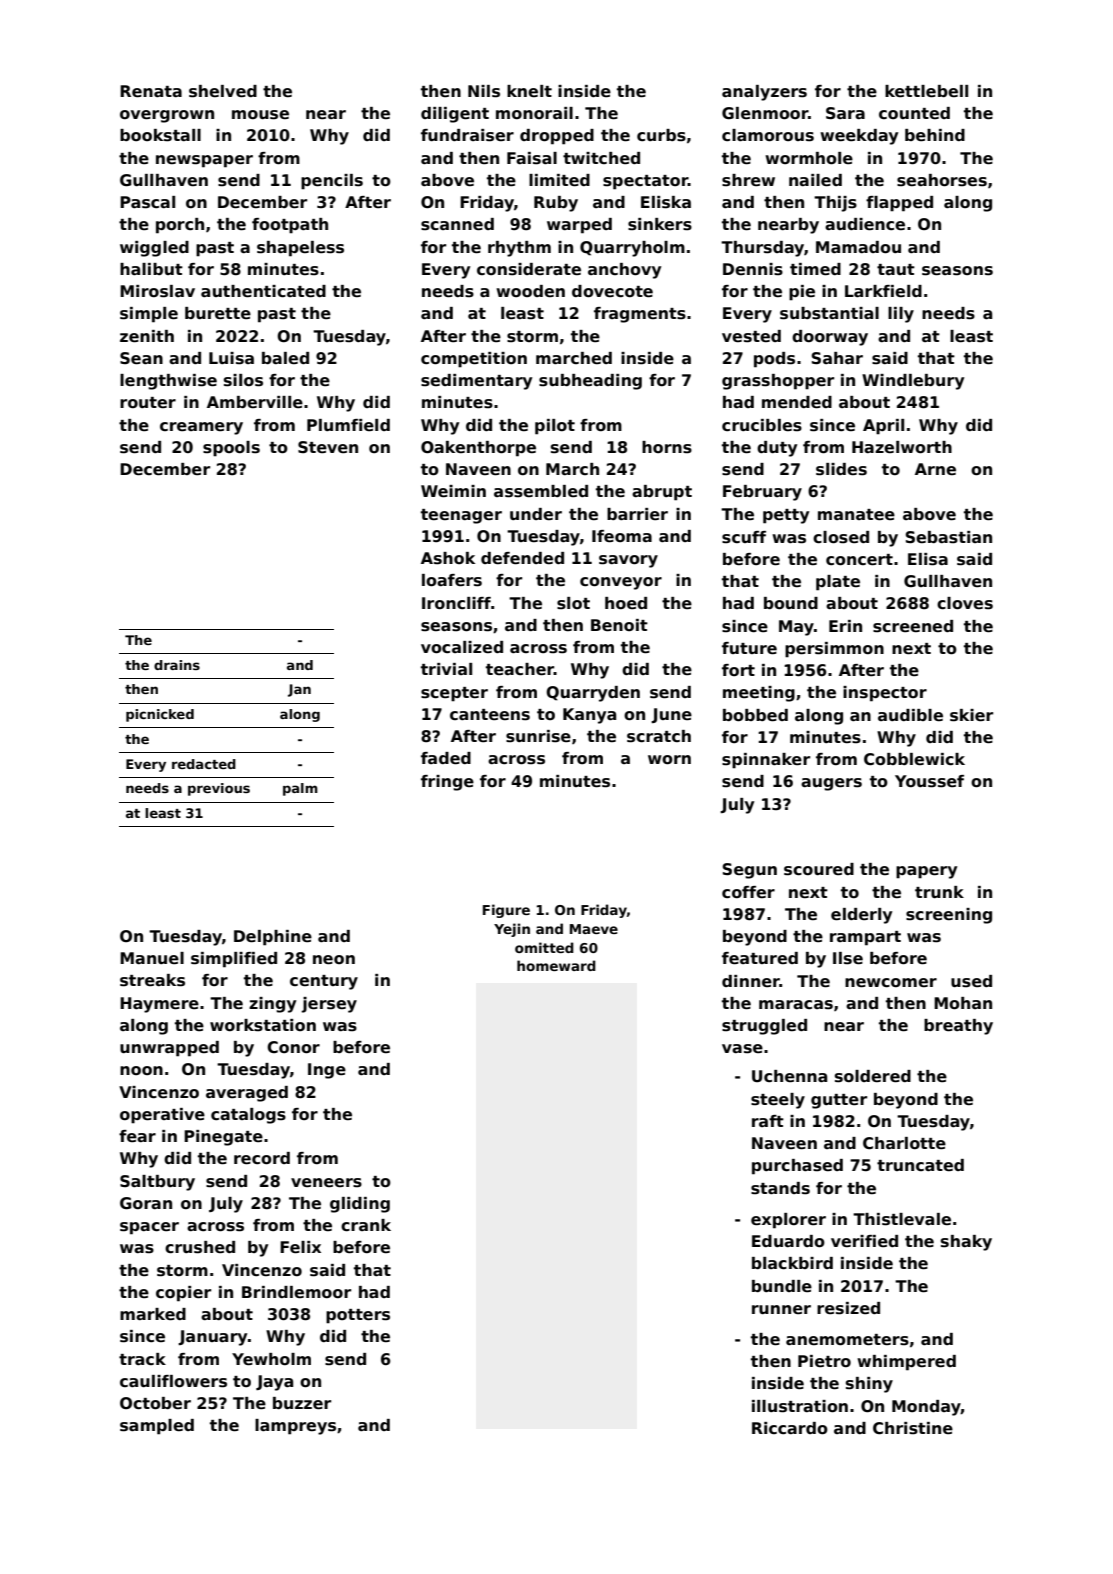  I want to click on Pinegate, so click(223, 1138).
